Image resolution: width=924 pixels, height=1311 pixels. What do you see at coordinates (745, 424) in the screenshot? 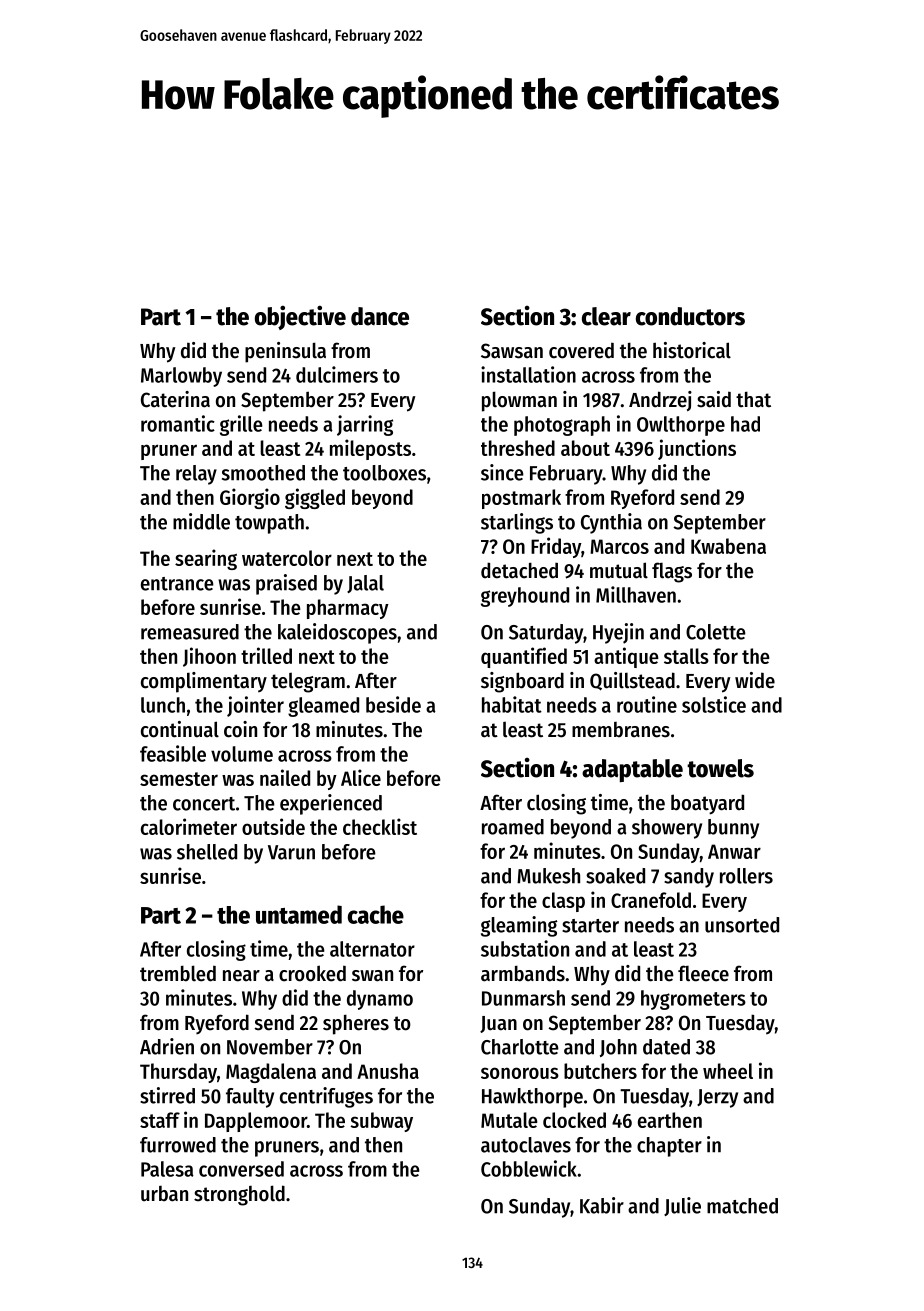
I see `had` at bounding box center [745, 424].
